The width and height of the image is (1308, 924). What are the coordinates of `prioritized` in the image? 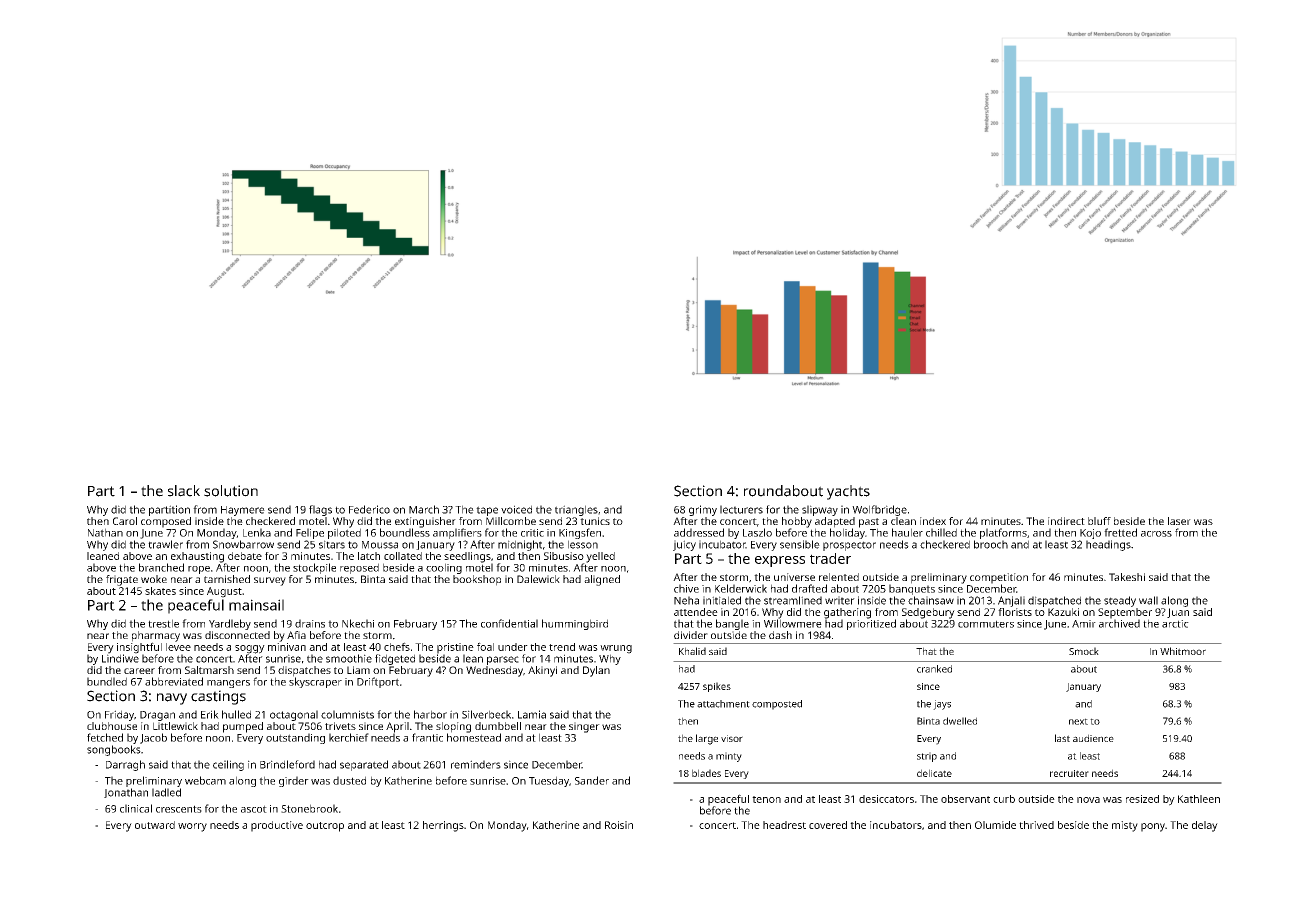 It's located at (871, 624).
